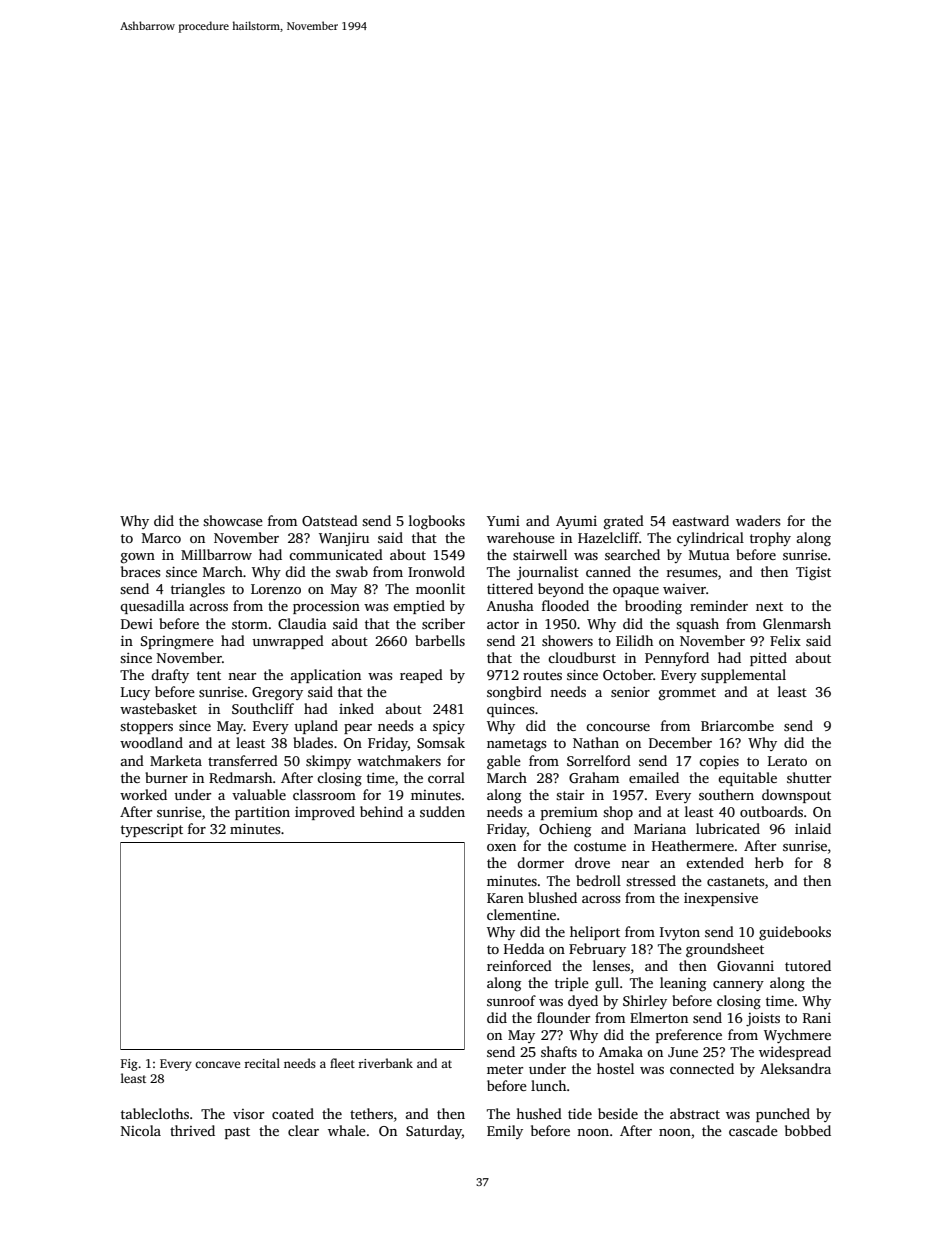  I want to click on shafts, so click(559, 1051).
